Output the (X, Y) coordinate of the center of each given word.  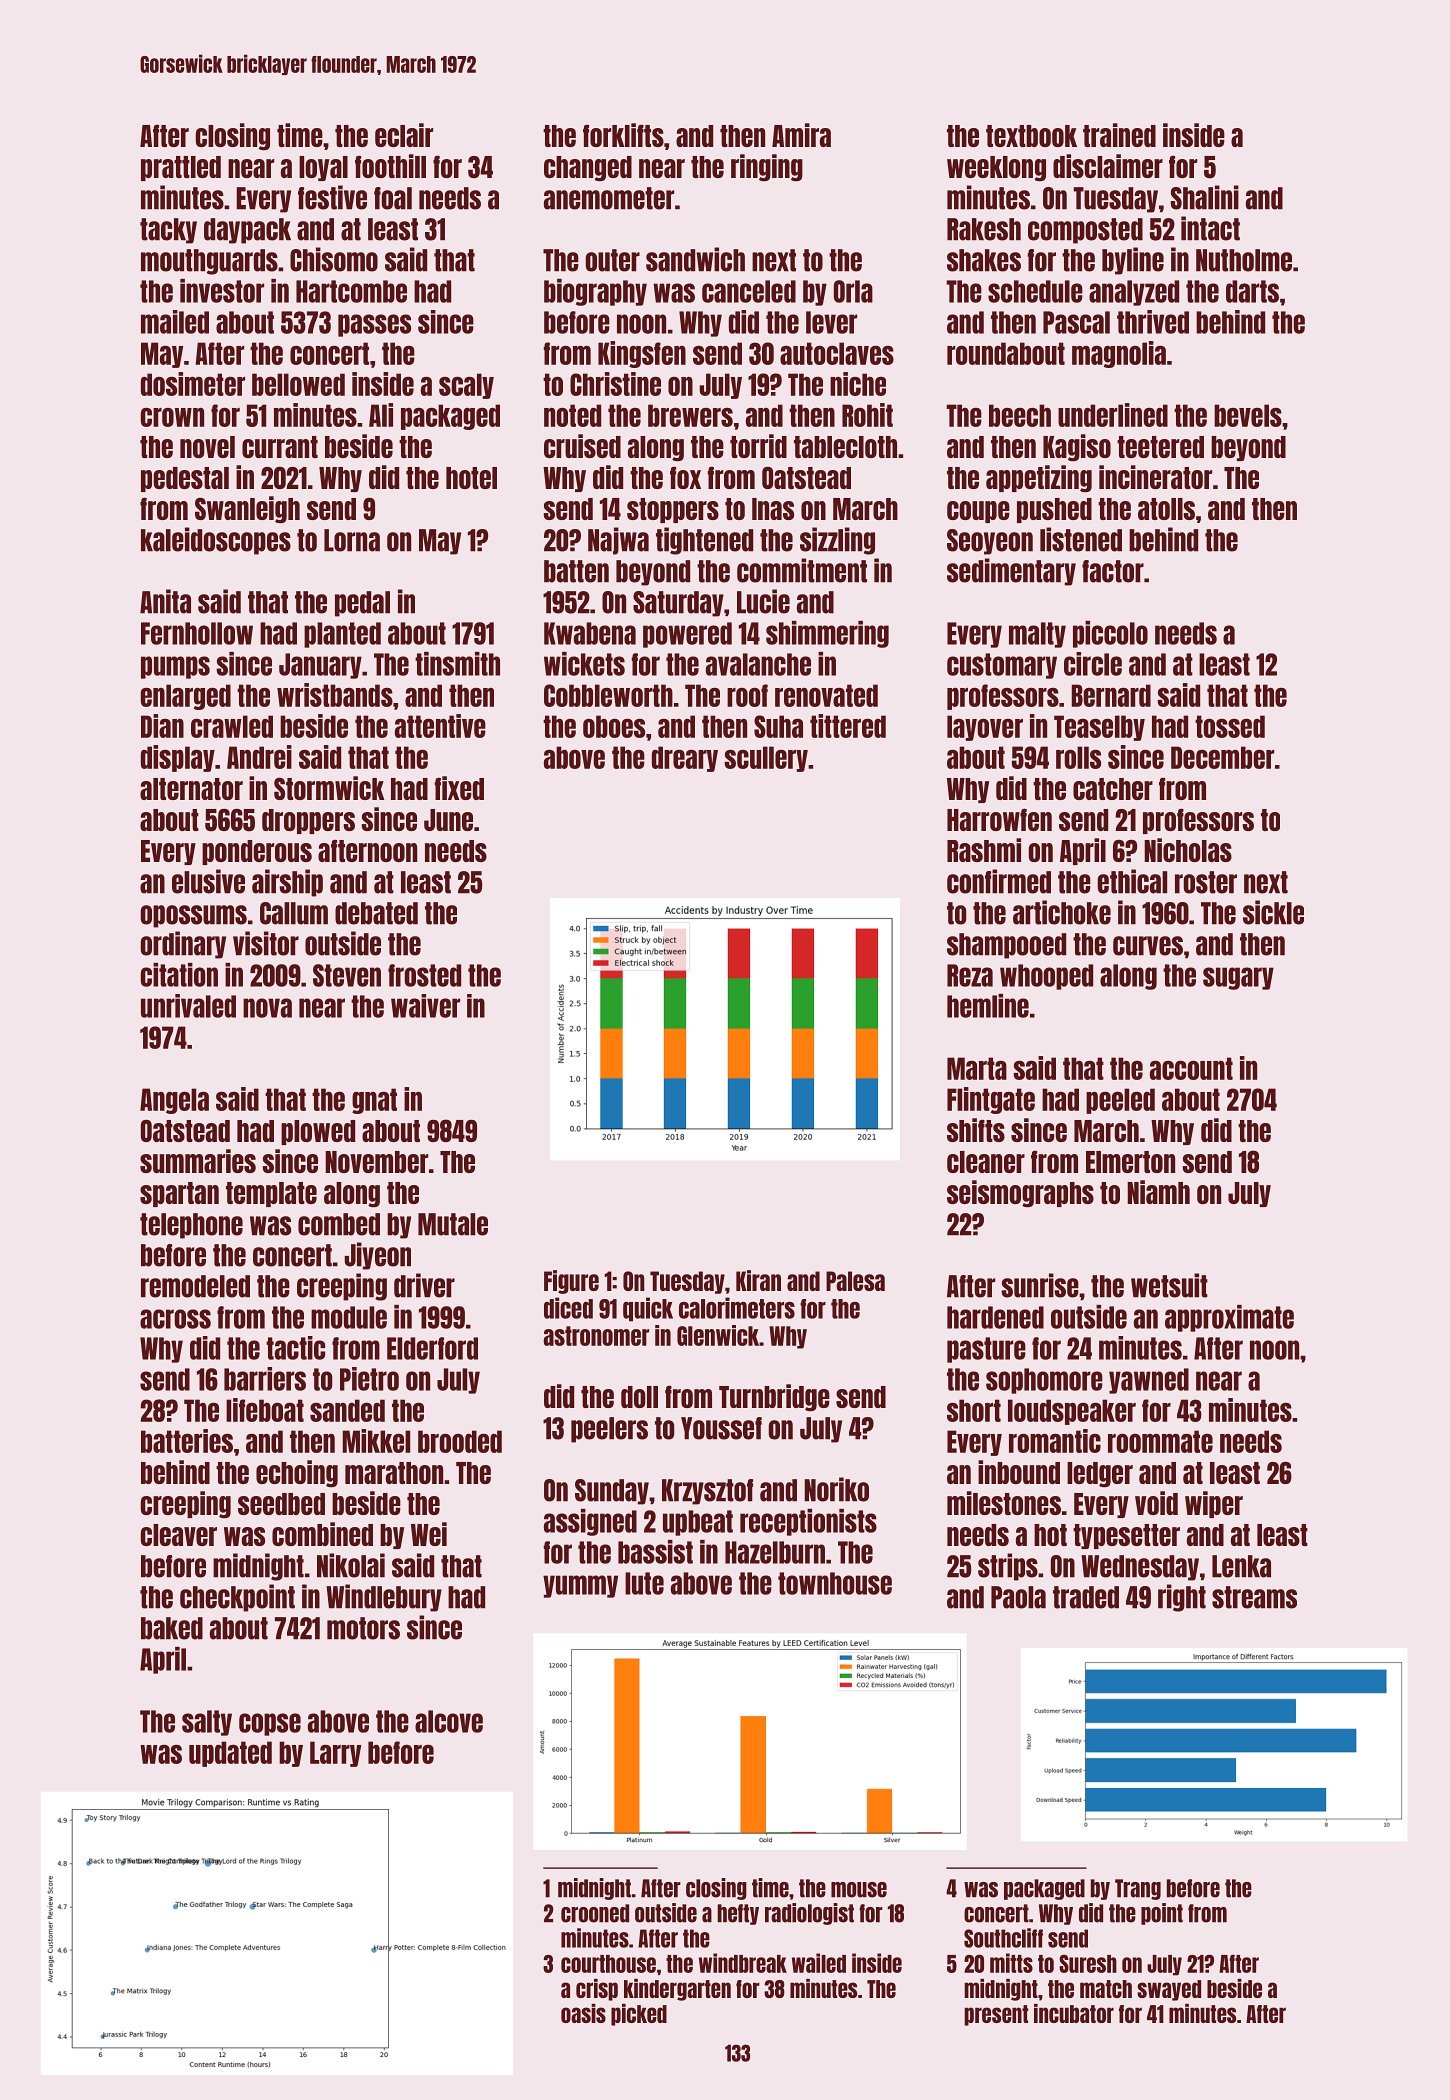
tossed (1230, 726)
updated (230, 1754)
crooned (595, 1913)
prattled (181, 168)
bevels (1248, 415)
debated (376, 913)
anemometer (609, 198)
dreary (685, 759)
